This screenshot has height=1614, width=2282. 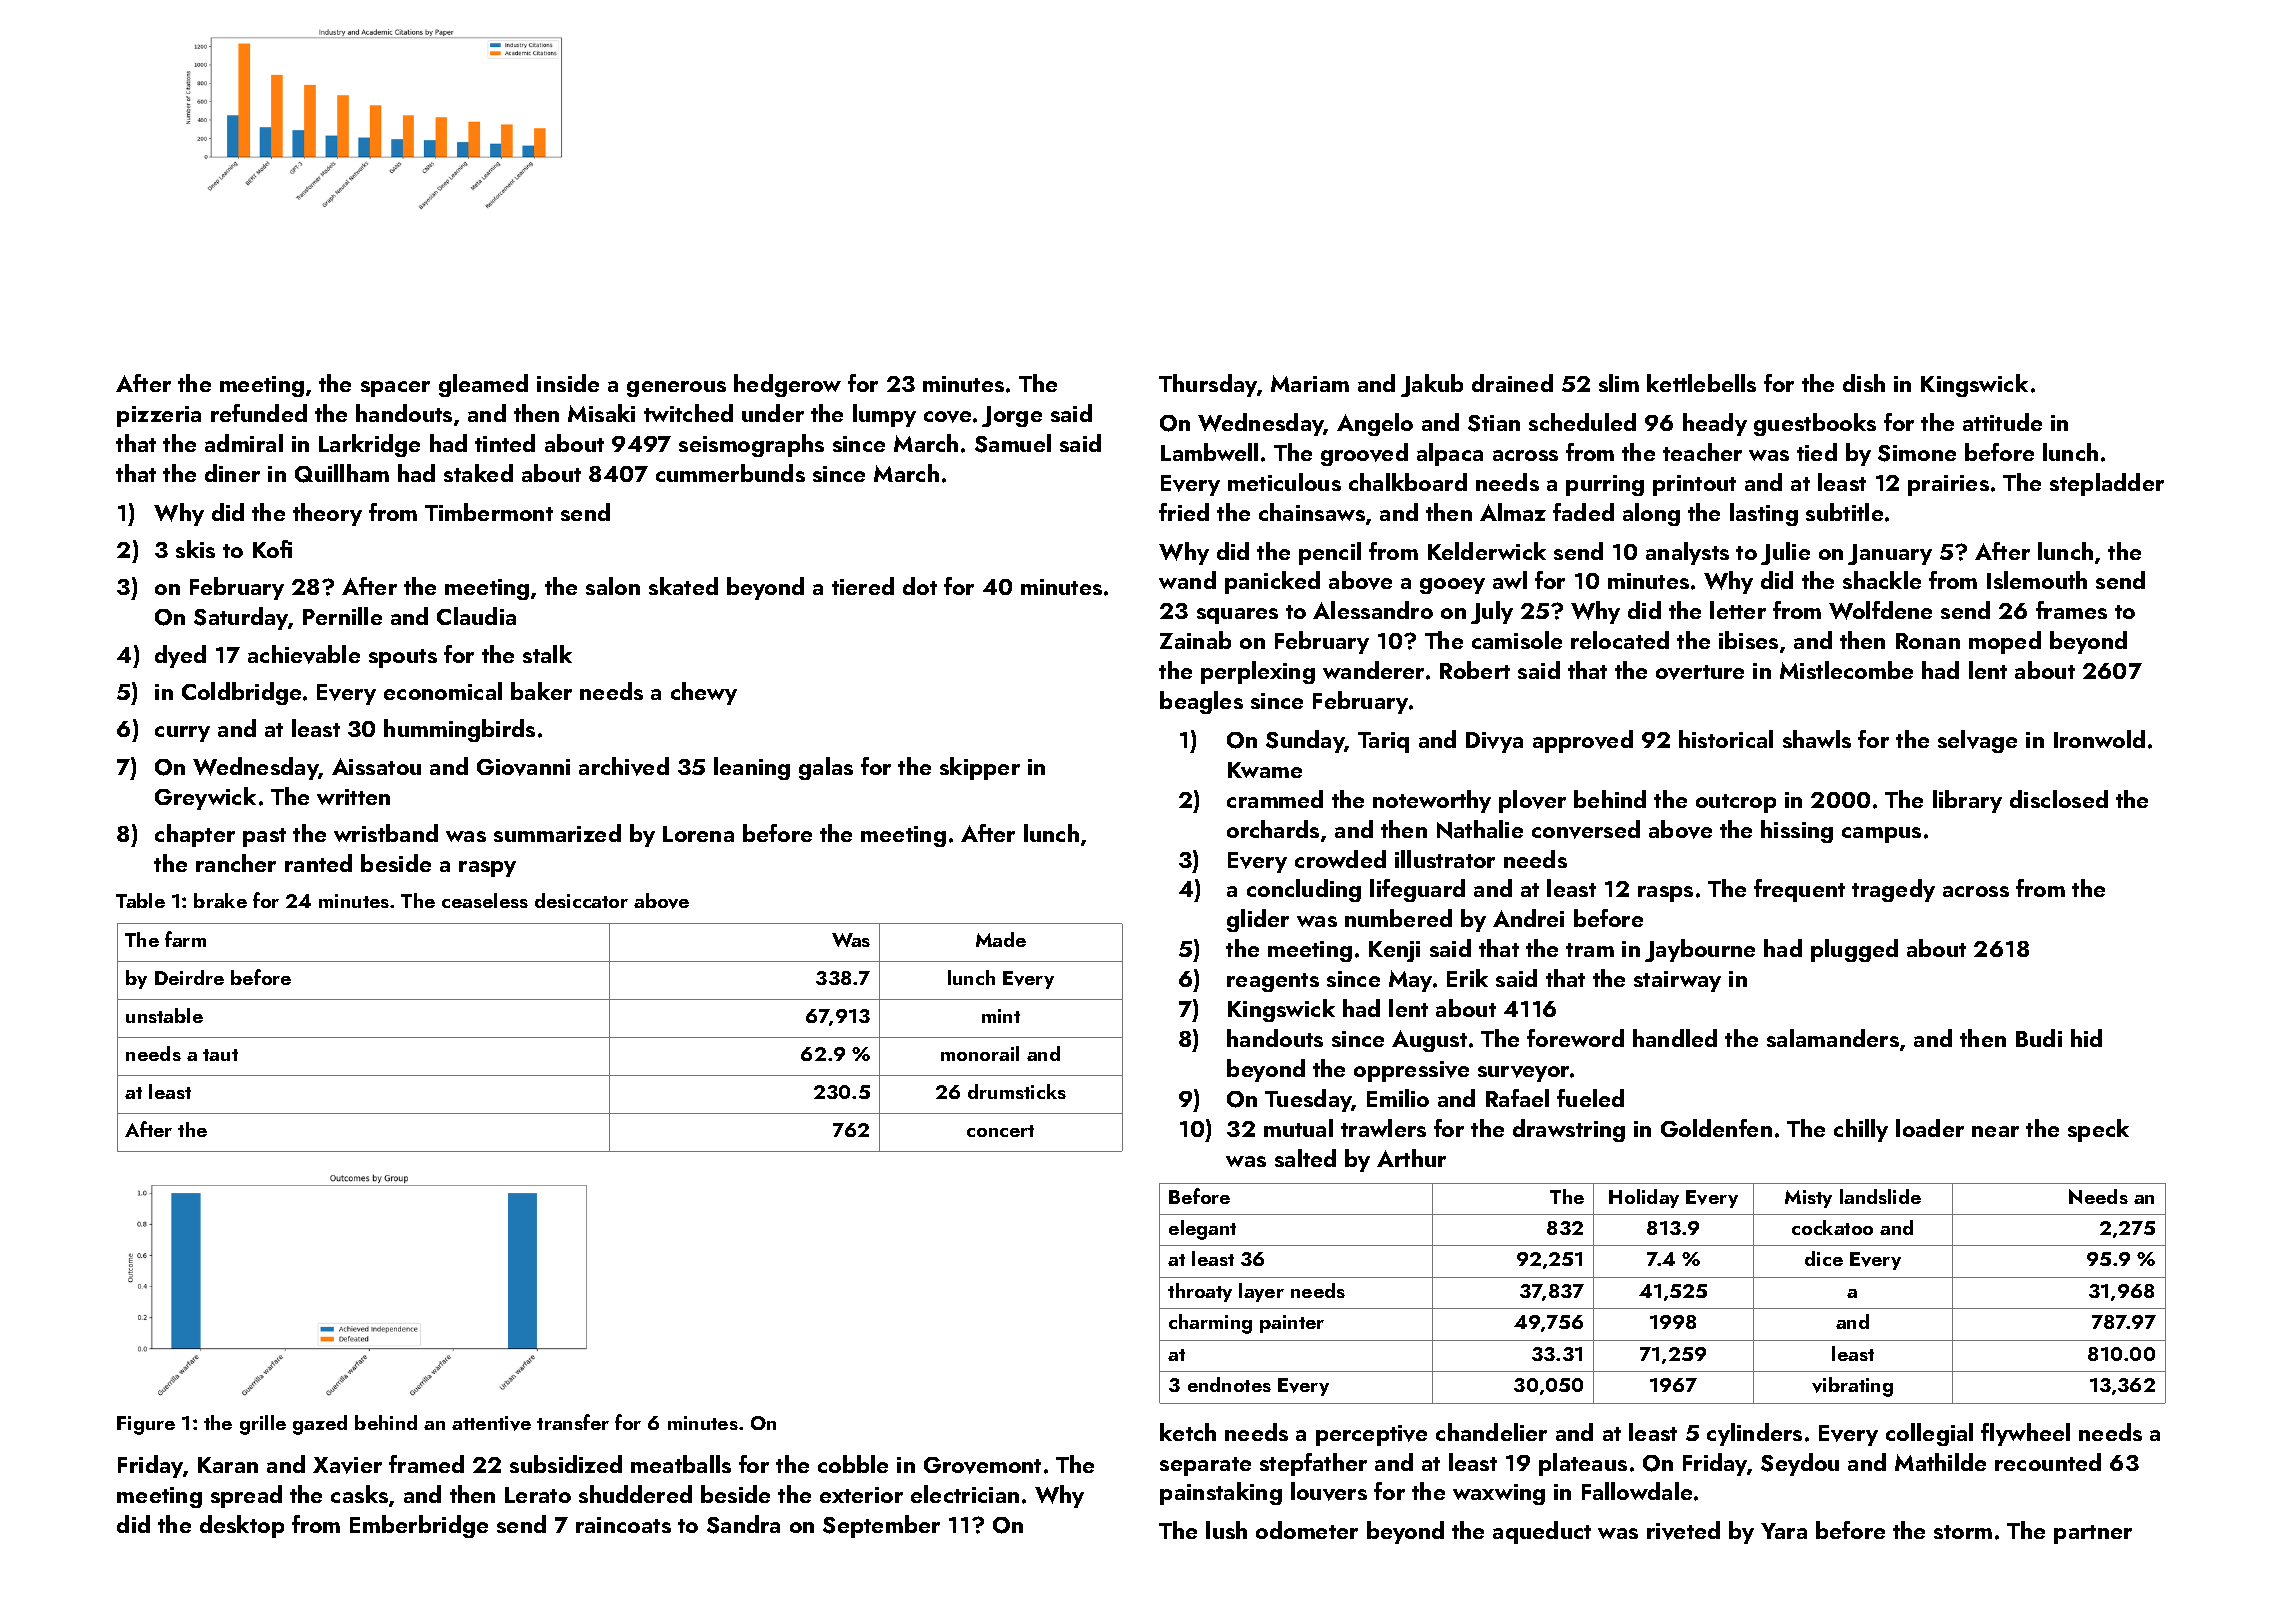 I want to click on hedgerow, so click(x=787, y=385).
